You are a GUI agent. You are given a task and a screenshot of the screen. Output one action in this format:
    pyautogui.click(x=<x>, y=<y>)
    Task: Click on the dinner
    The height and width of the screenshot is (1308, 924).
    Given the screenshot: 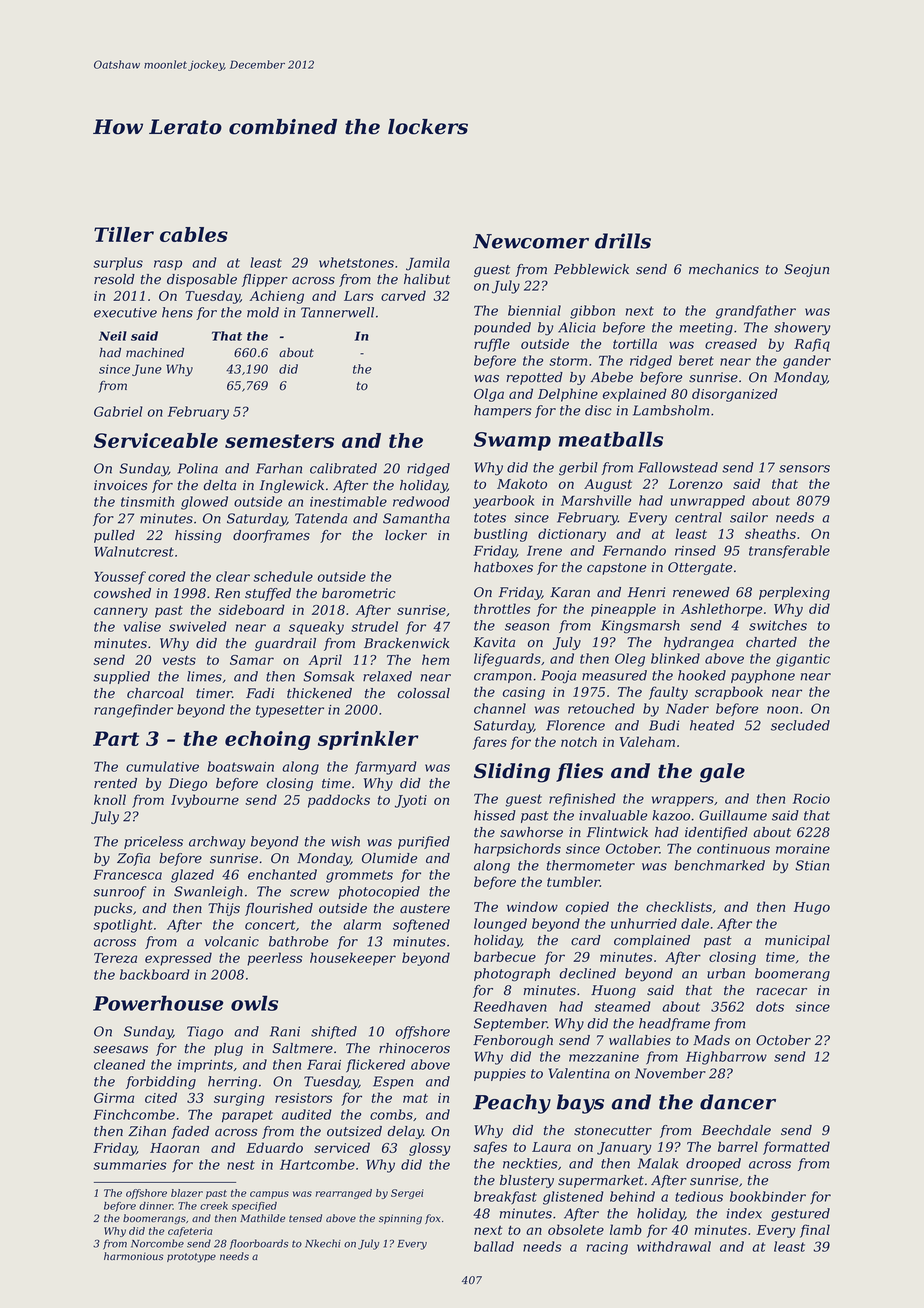 What is the action you would take?
    pyautogui.click(x=156, y=1206)
